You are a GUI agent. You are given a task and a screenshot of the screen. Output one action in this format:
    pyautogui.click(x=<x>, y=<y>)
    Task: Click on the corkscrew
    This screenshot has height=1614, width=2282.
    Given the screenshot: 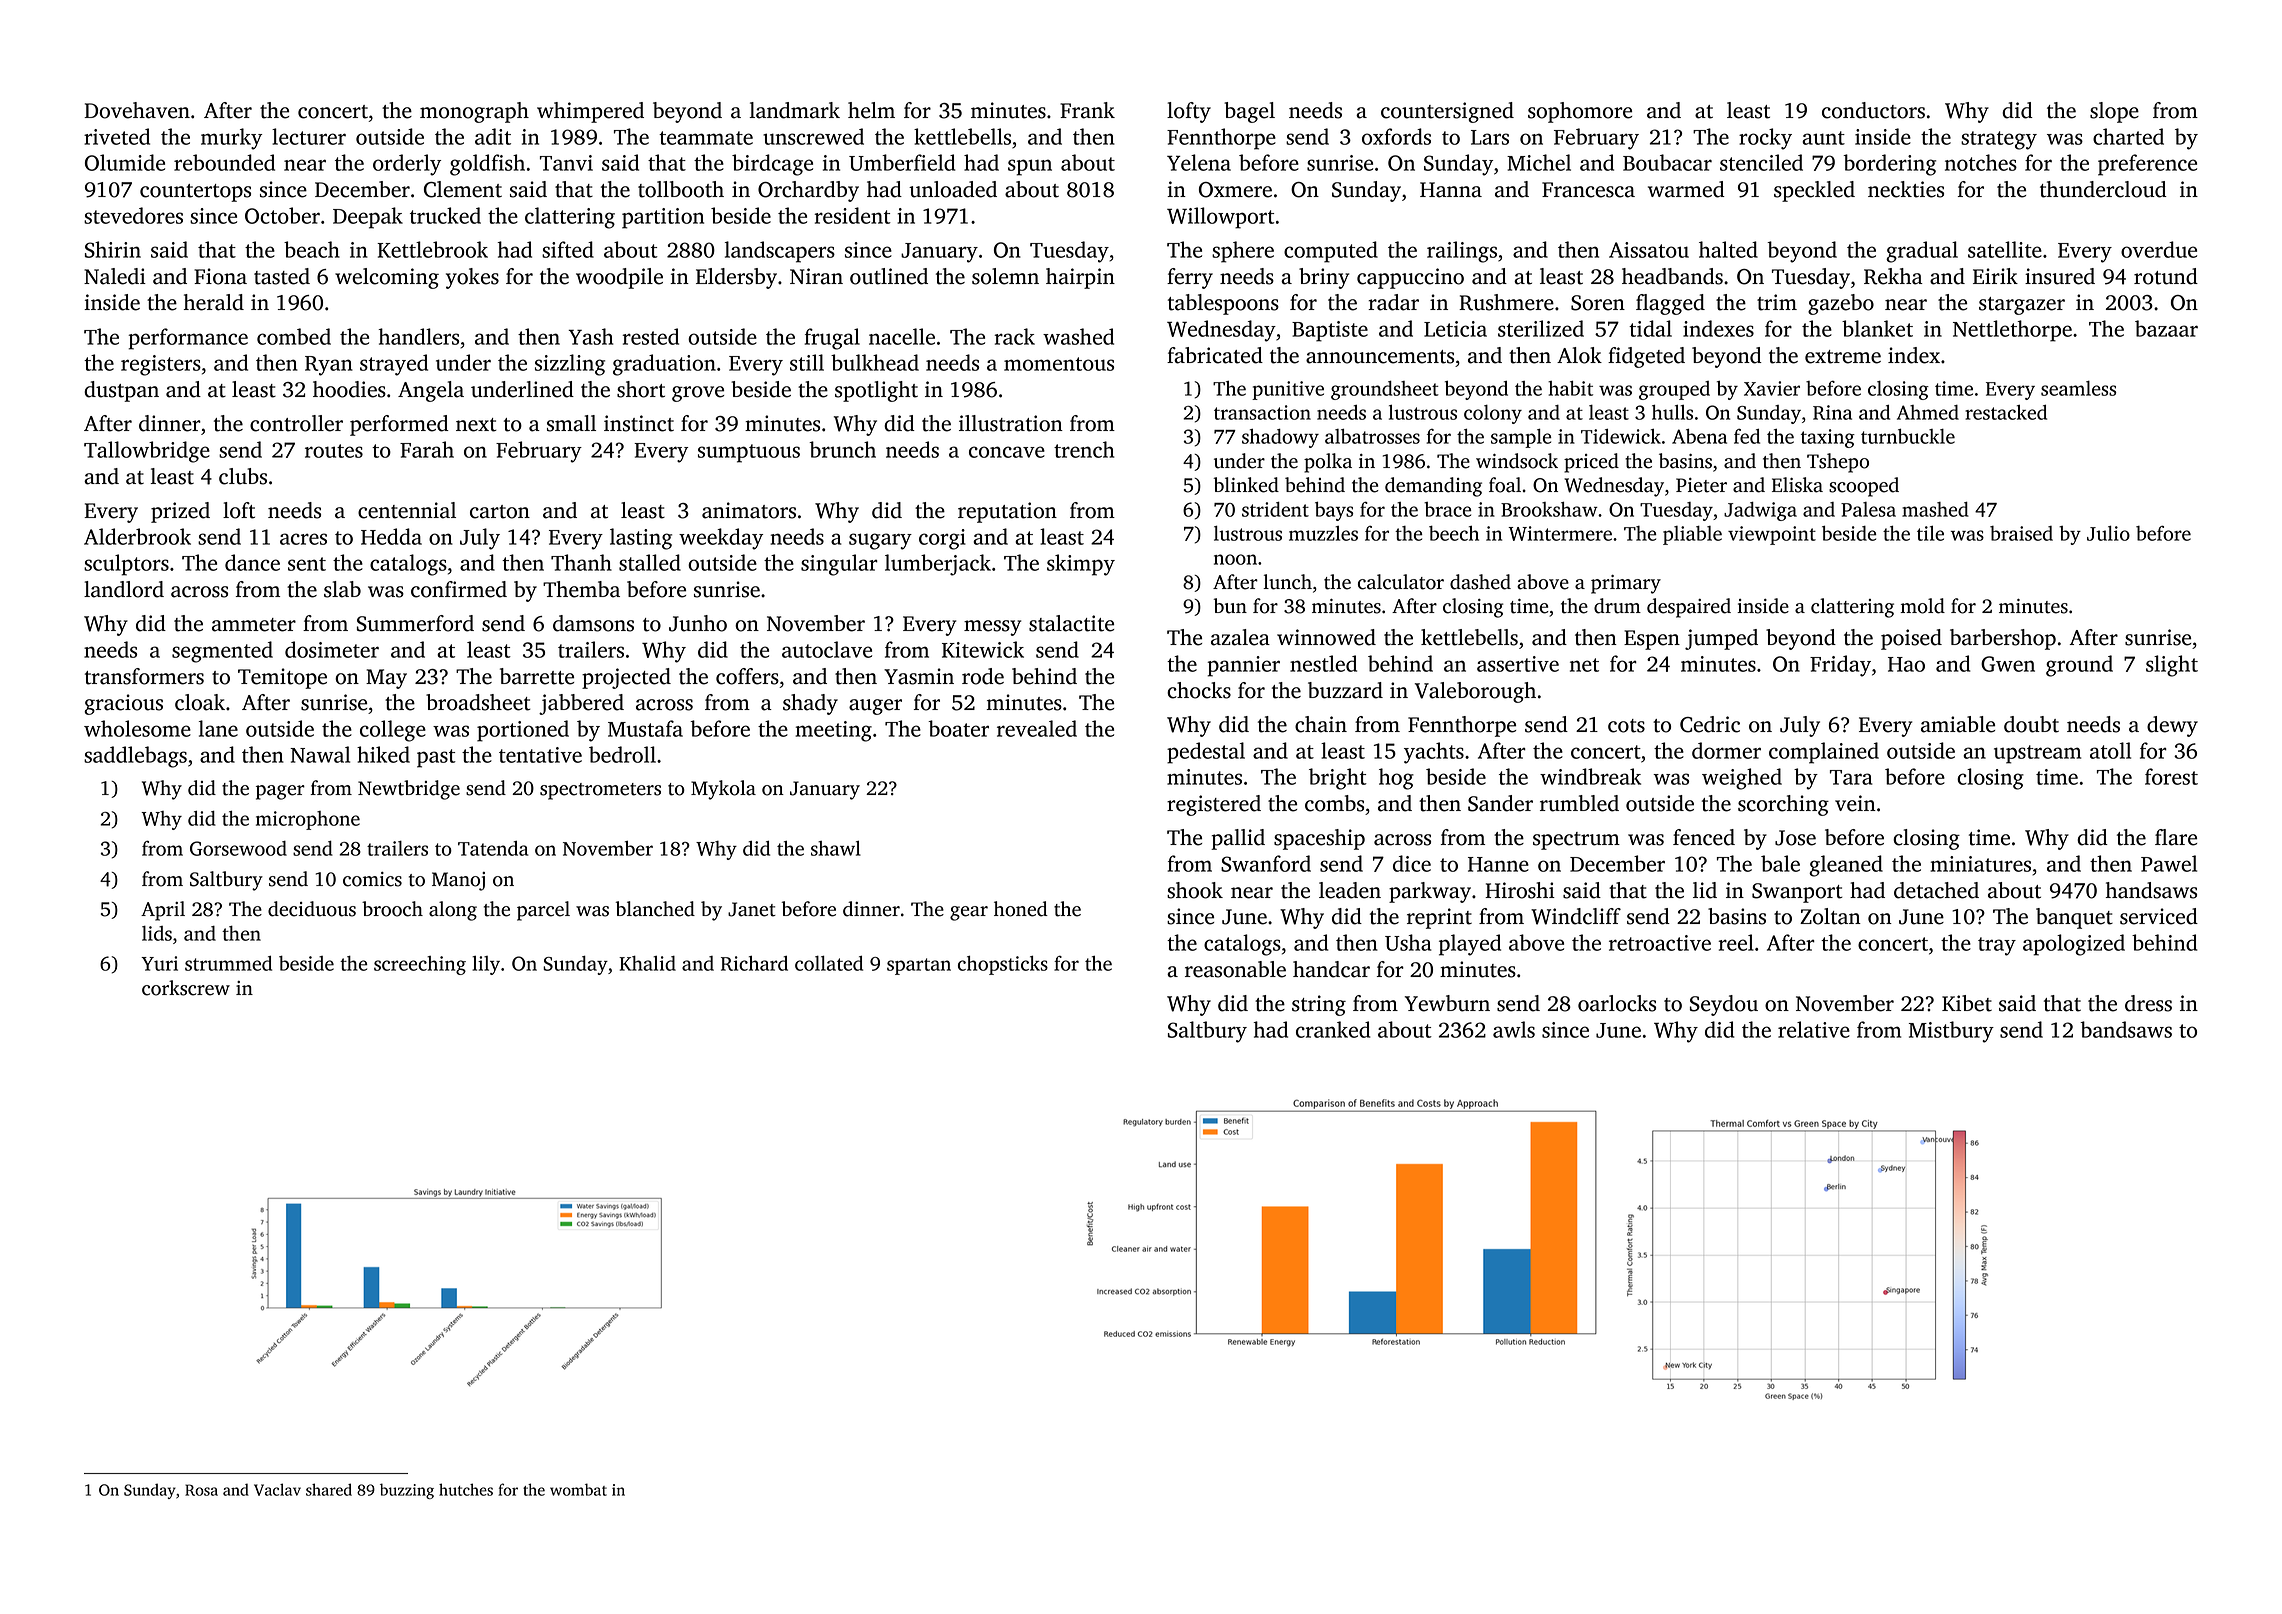 What is the action you would take?
    pyautogui.click(x=186, y=988)
